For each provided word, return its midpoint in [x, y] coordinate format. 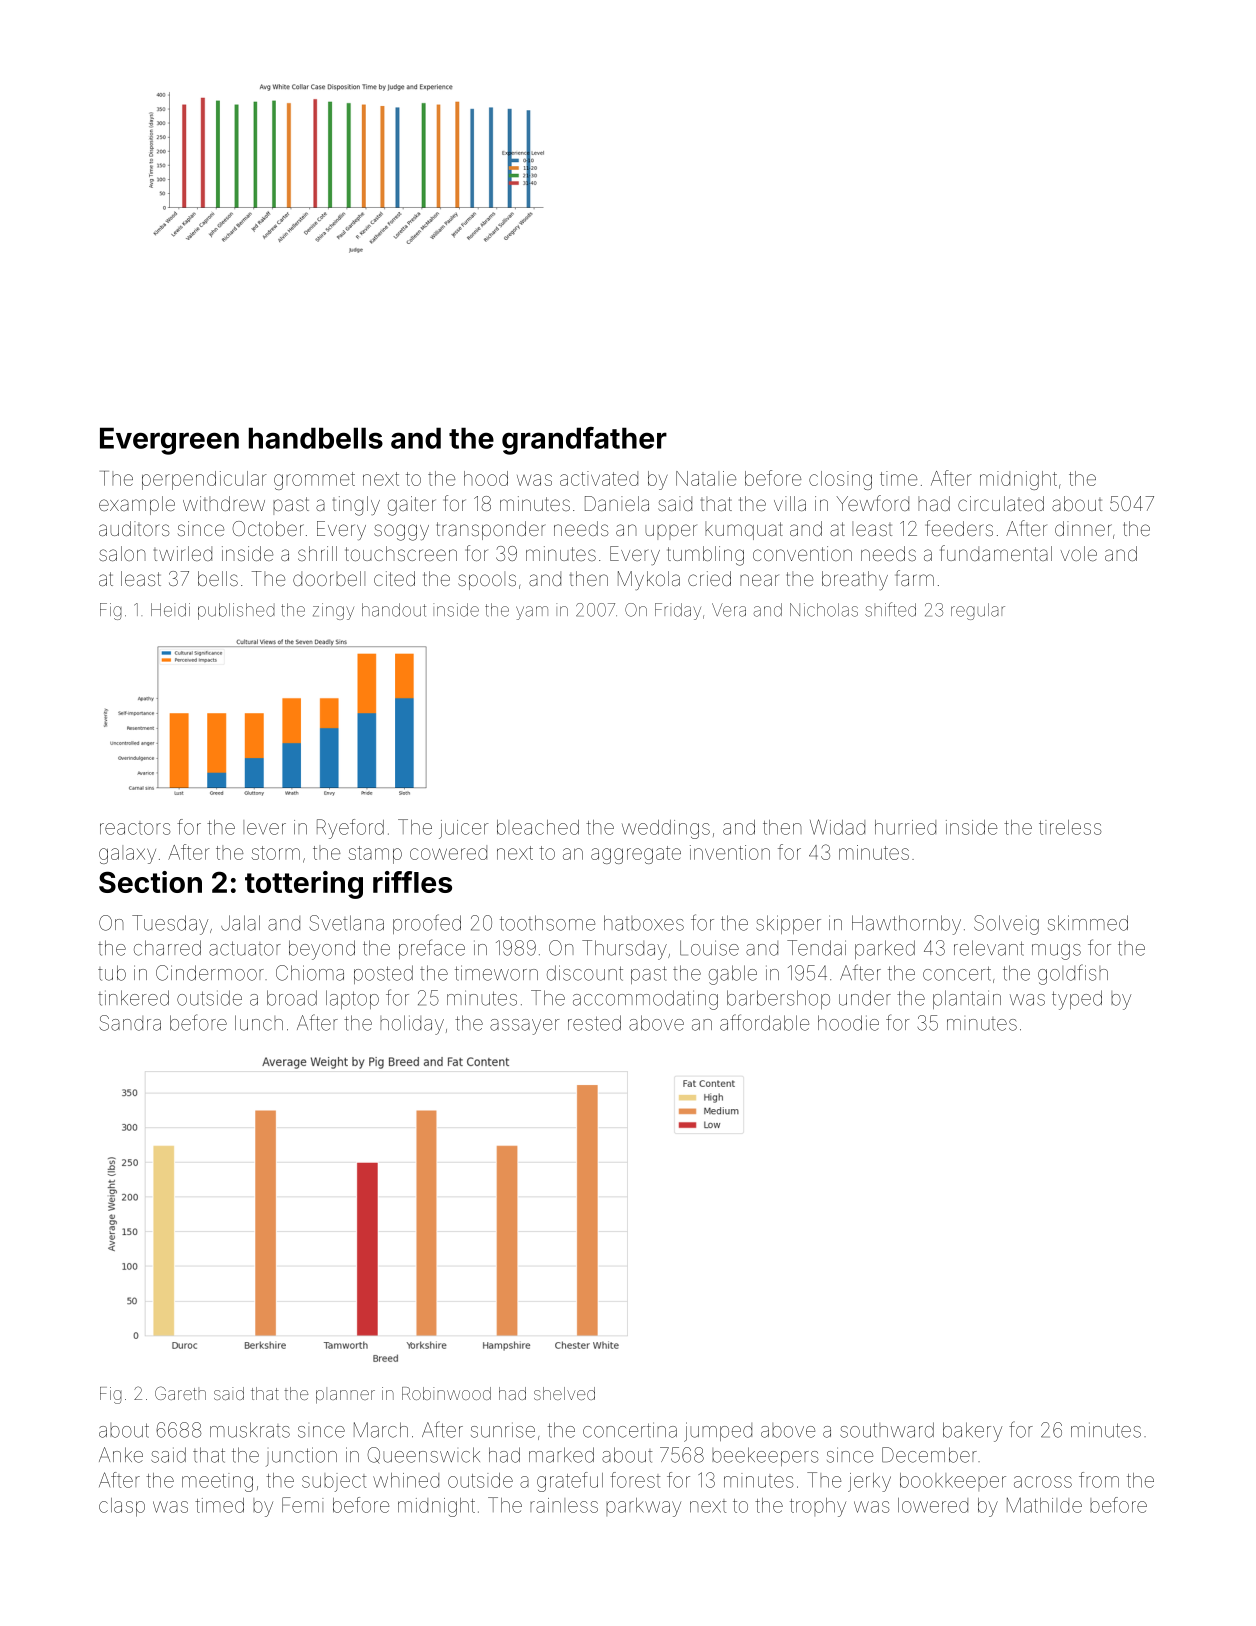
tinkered [133, 998]
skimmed [1088, 923]
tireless [1070, 827]
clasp [122, 1507]
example [137, 505]
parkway [643, 1507]
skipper [788, 924]
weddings [666, 829]
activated [599, 478]
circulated [1001, 503]
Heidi [170, 610]
